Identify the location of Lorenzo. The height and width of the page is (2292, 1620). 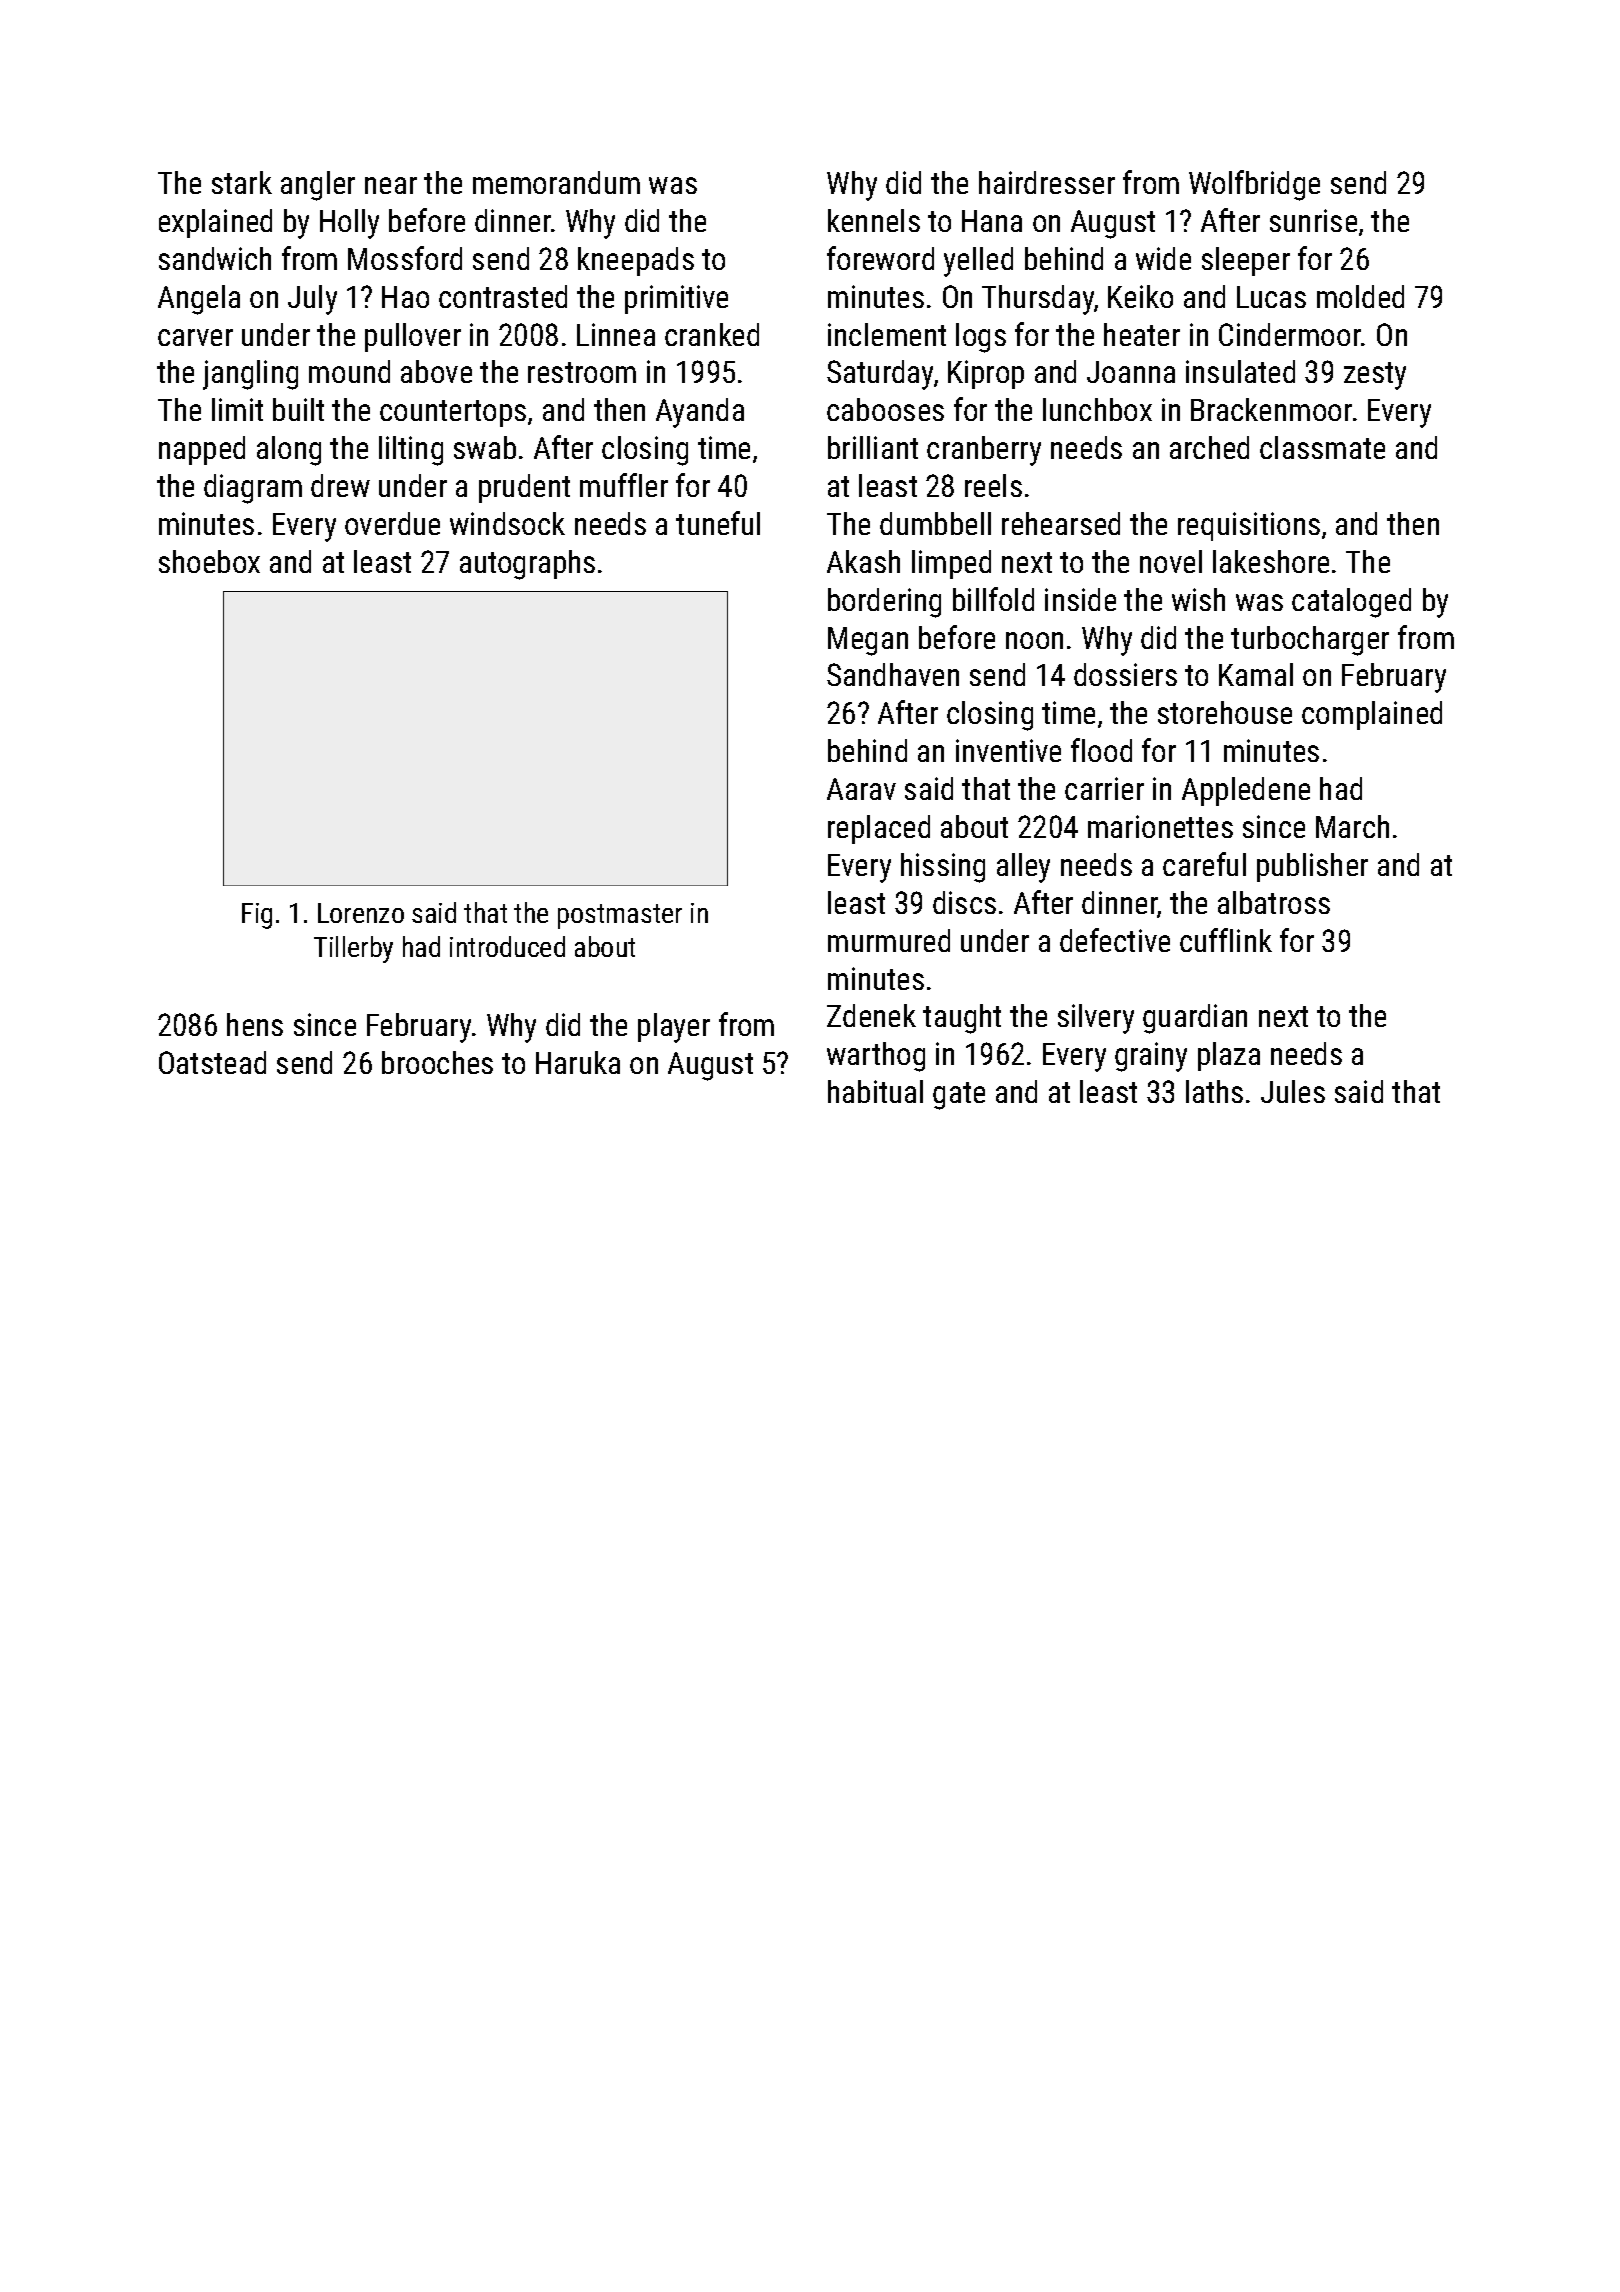
(361, 913).
